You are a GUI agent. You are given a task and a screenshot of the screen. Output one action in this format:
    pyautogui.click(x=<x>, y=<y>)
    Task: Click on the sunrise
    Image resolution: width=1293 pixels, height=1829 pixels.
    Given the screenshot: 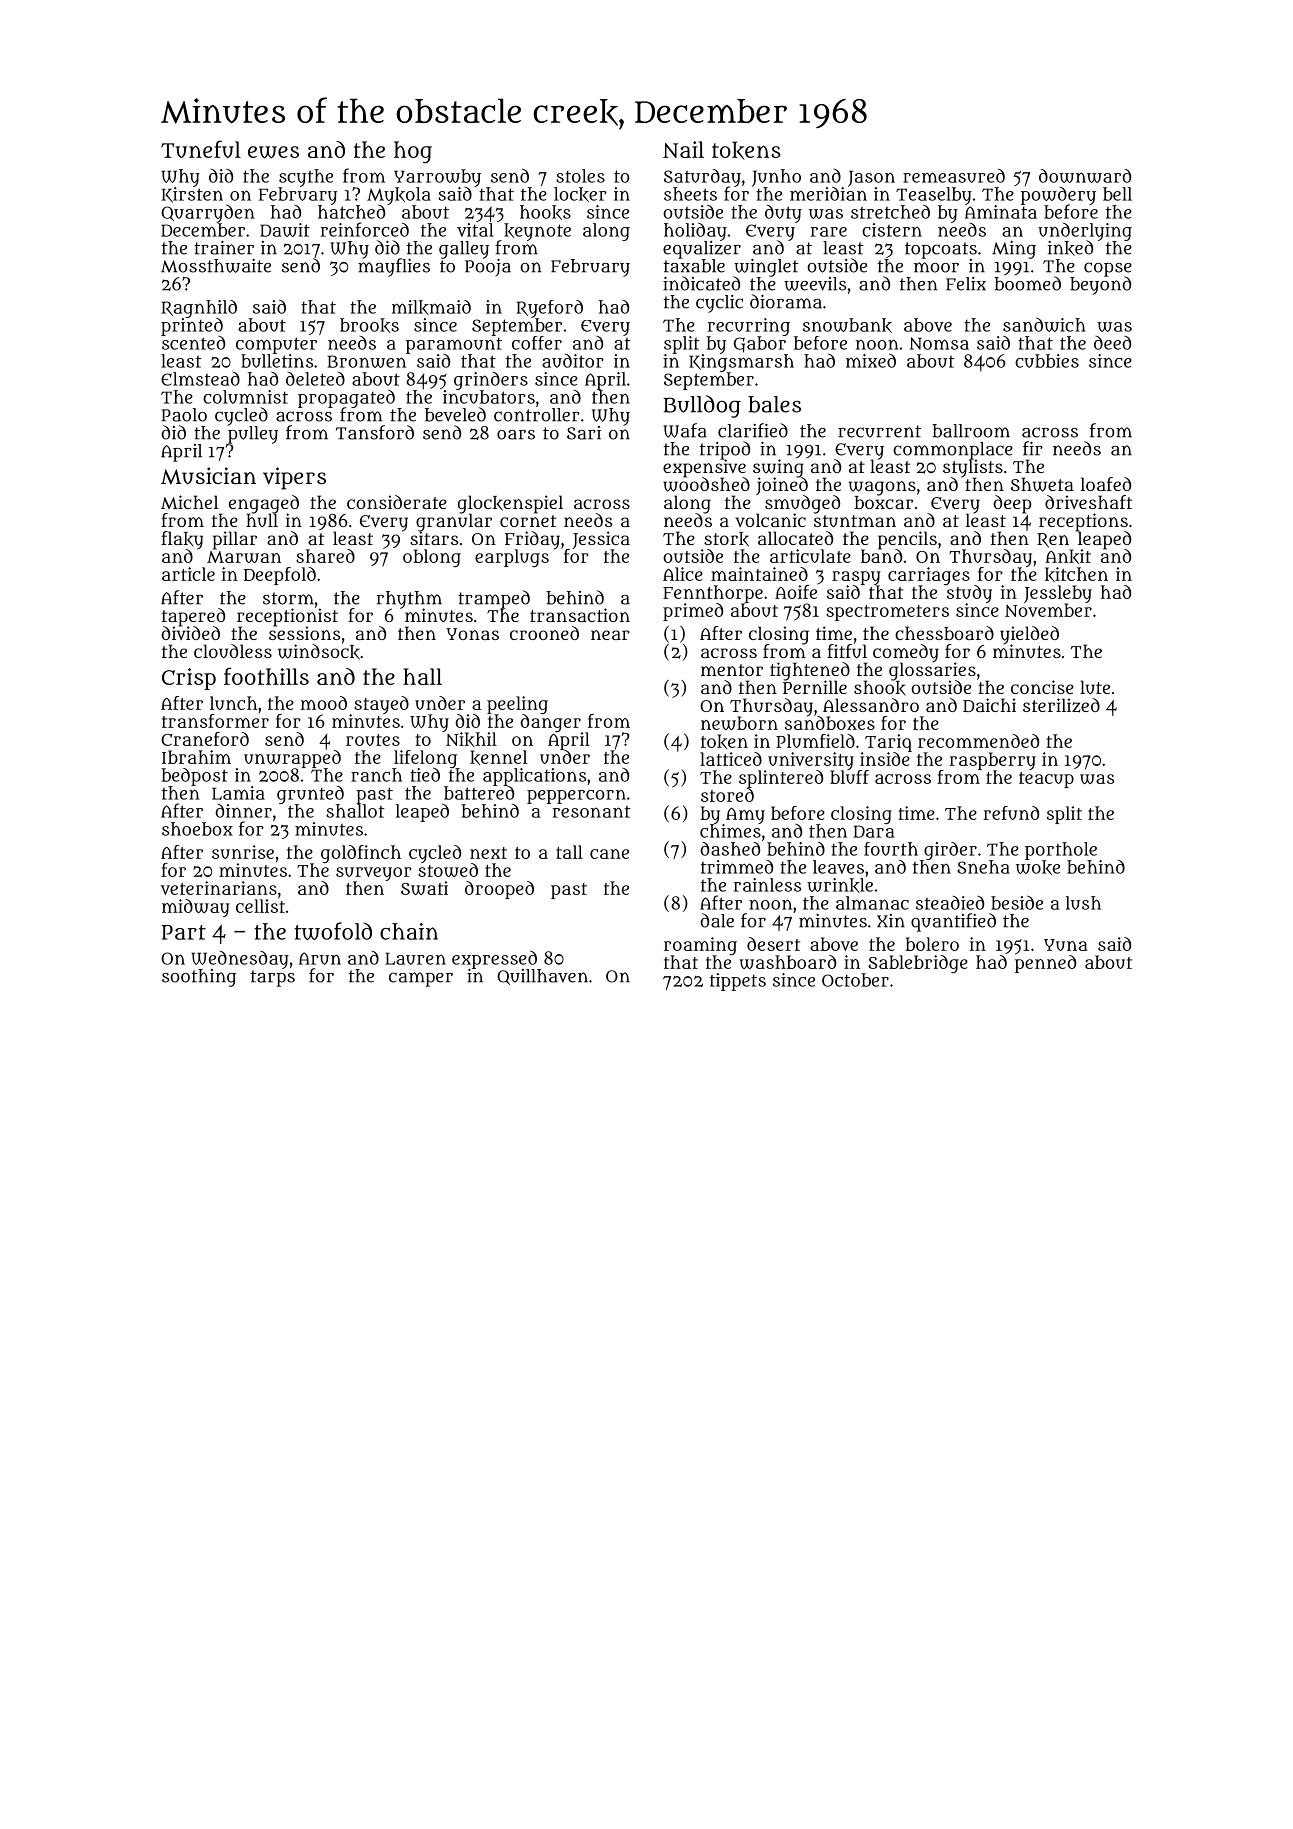 What is the action you would take?
    pyautogui.click(x=243, y=852)
